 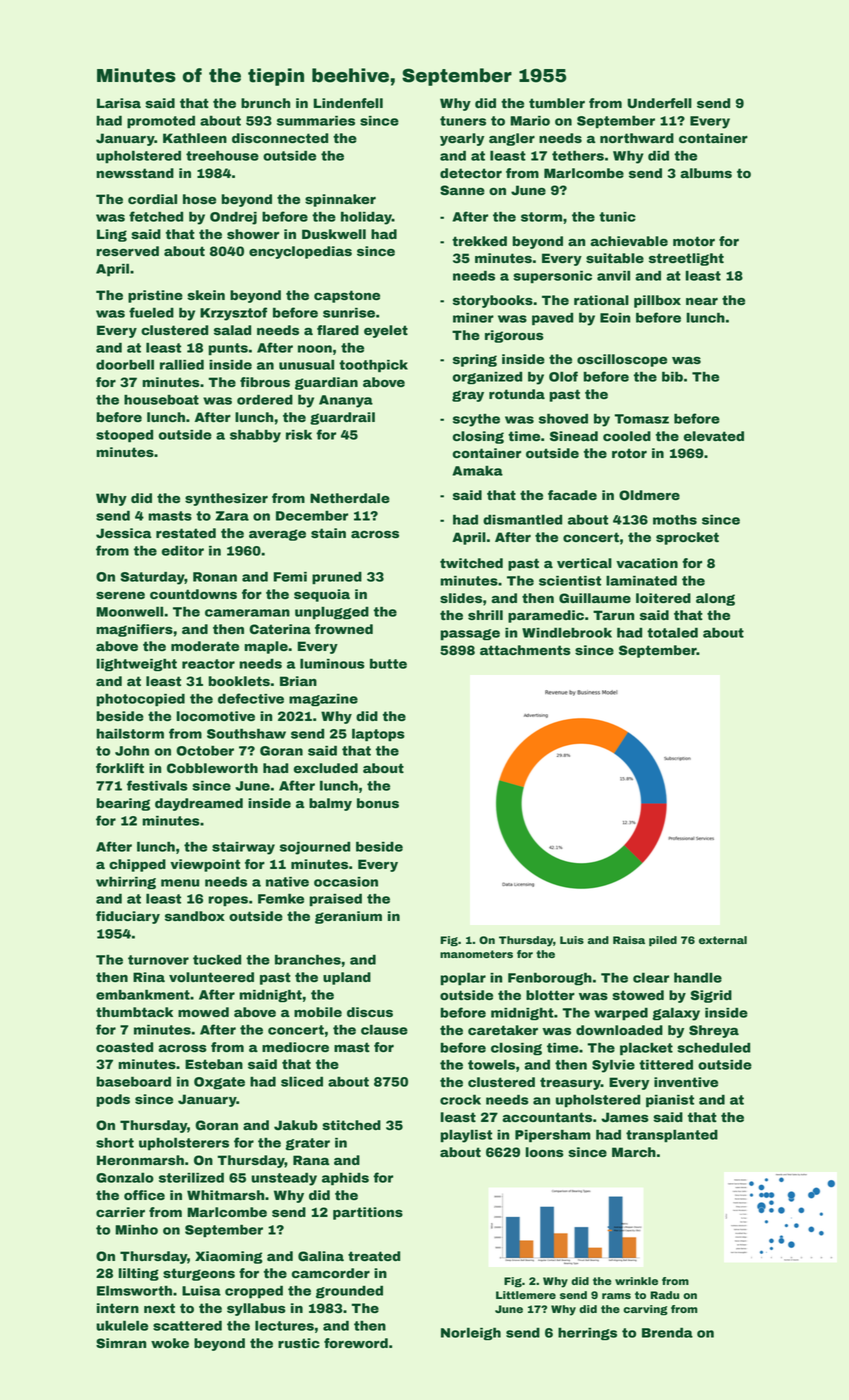 I want to click on Underfell, so click(x=660, y=103).
